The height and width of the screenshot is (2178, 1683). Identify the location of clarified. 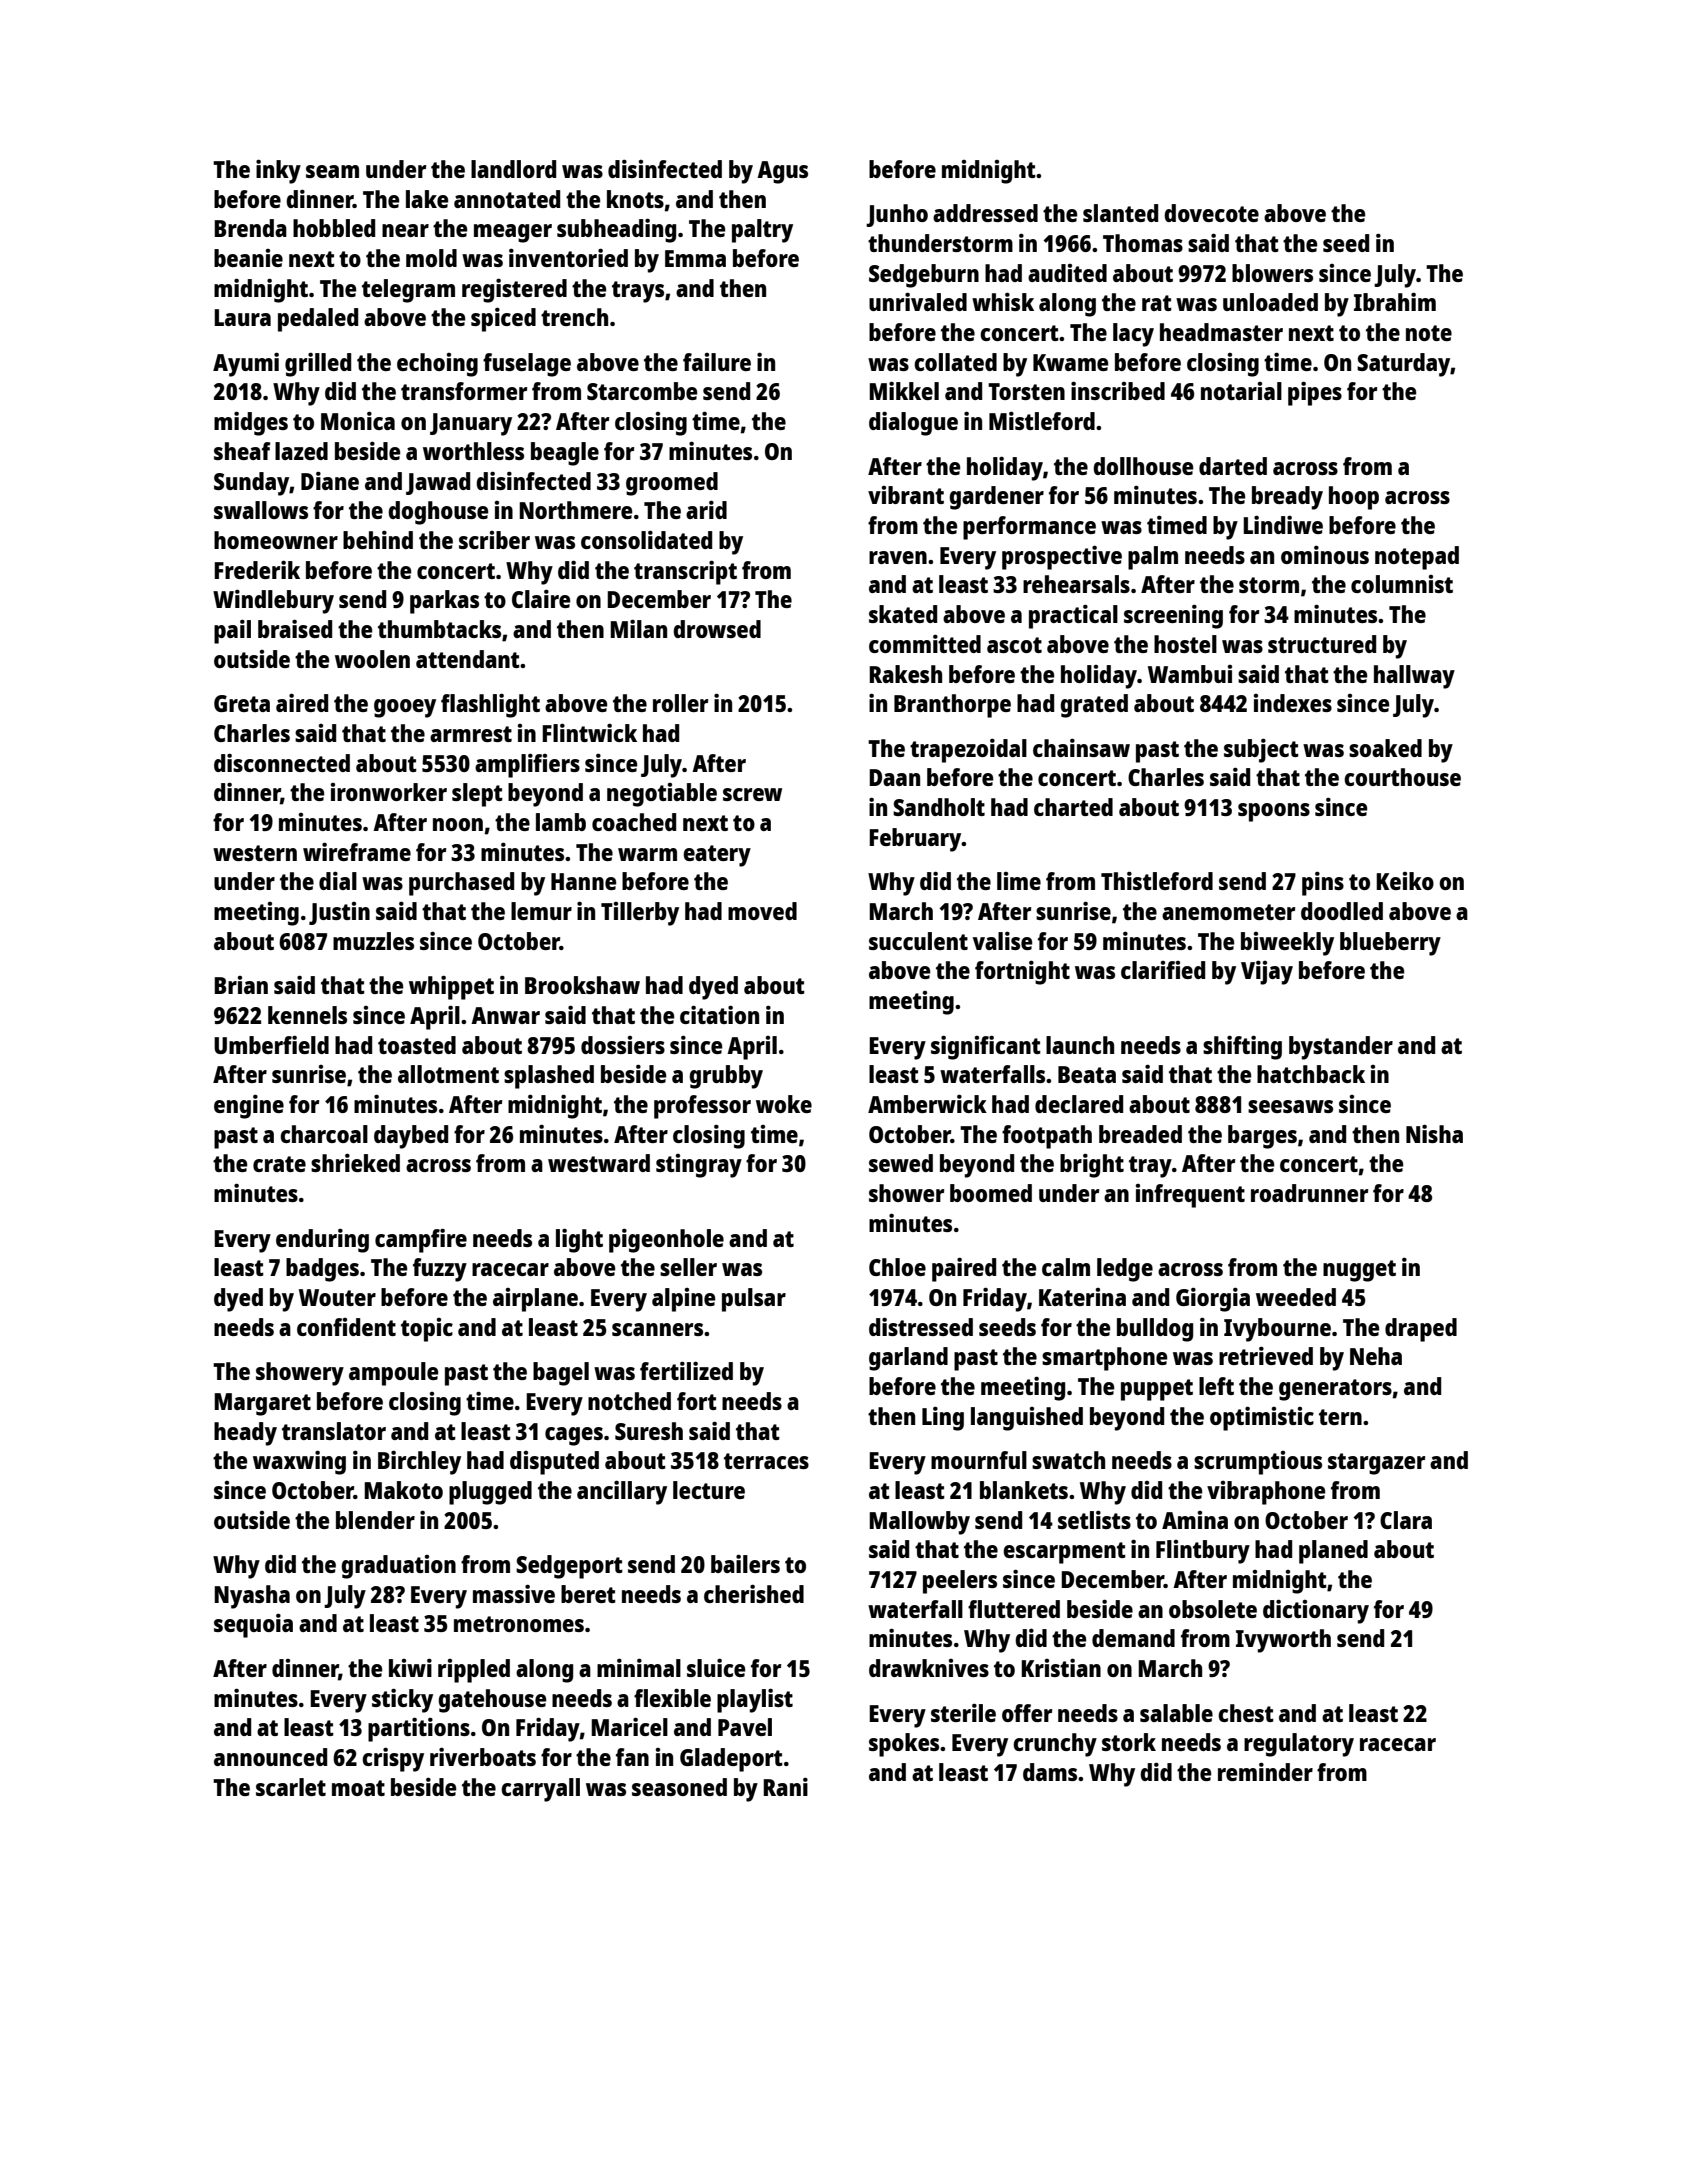
(1163, 970).
